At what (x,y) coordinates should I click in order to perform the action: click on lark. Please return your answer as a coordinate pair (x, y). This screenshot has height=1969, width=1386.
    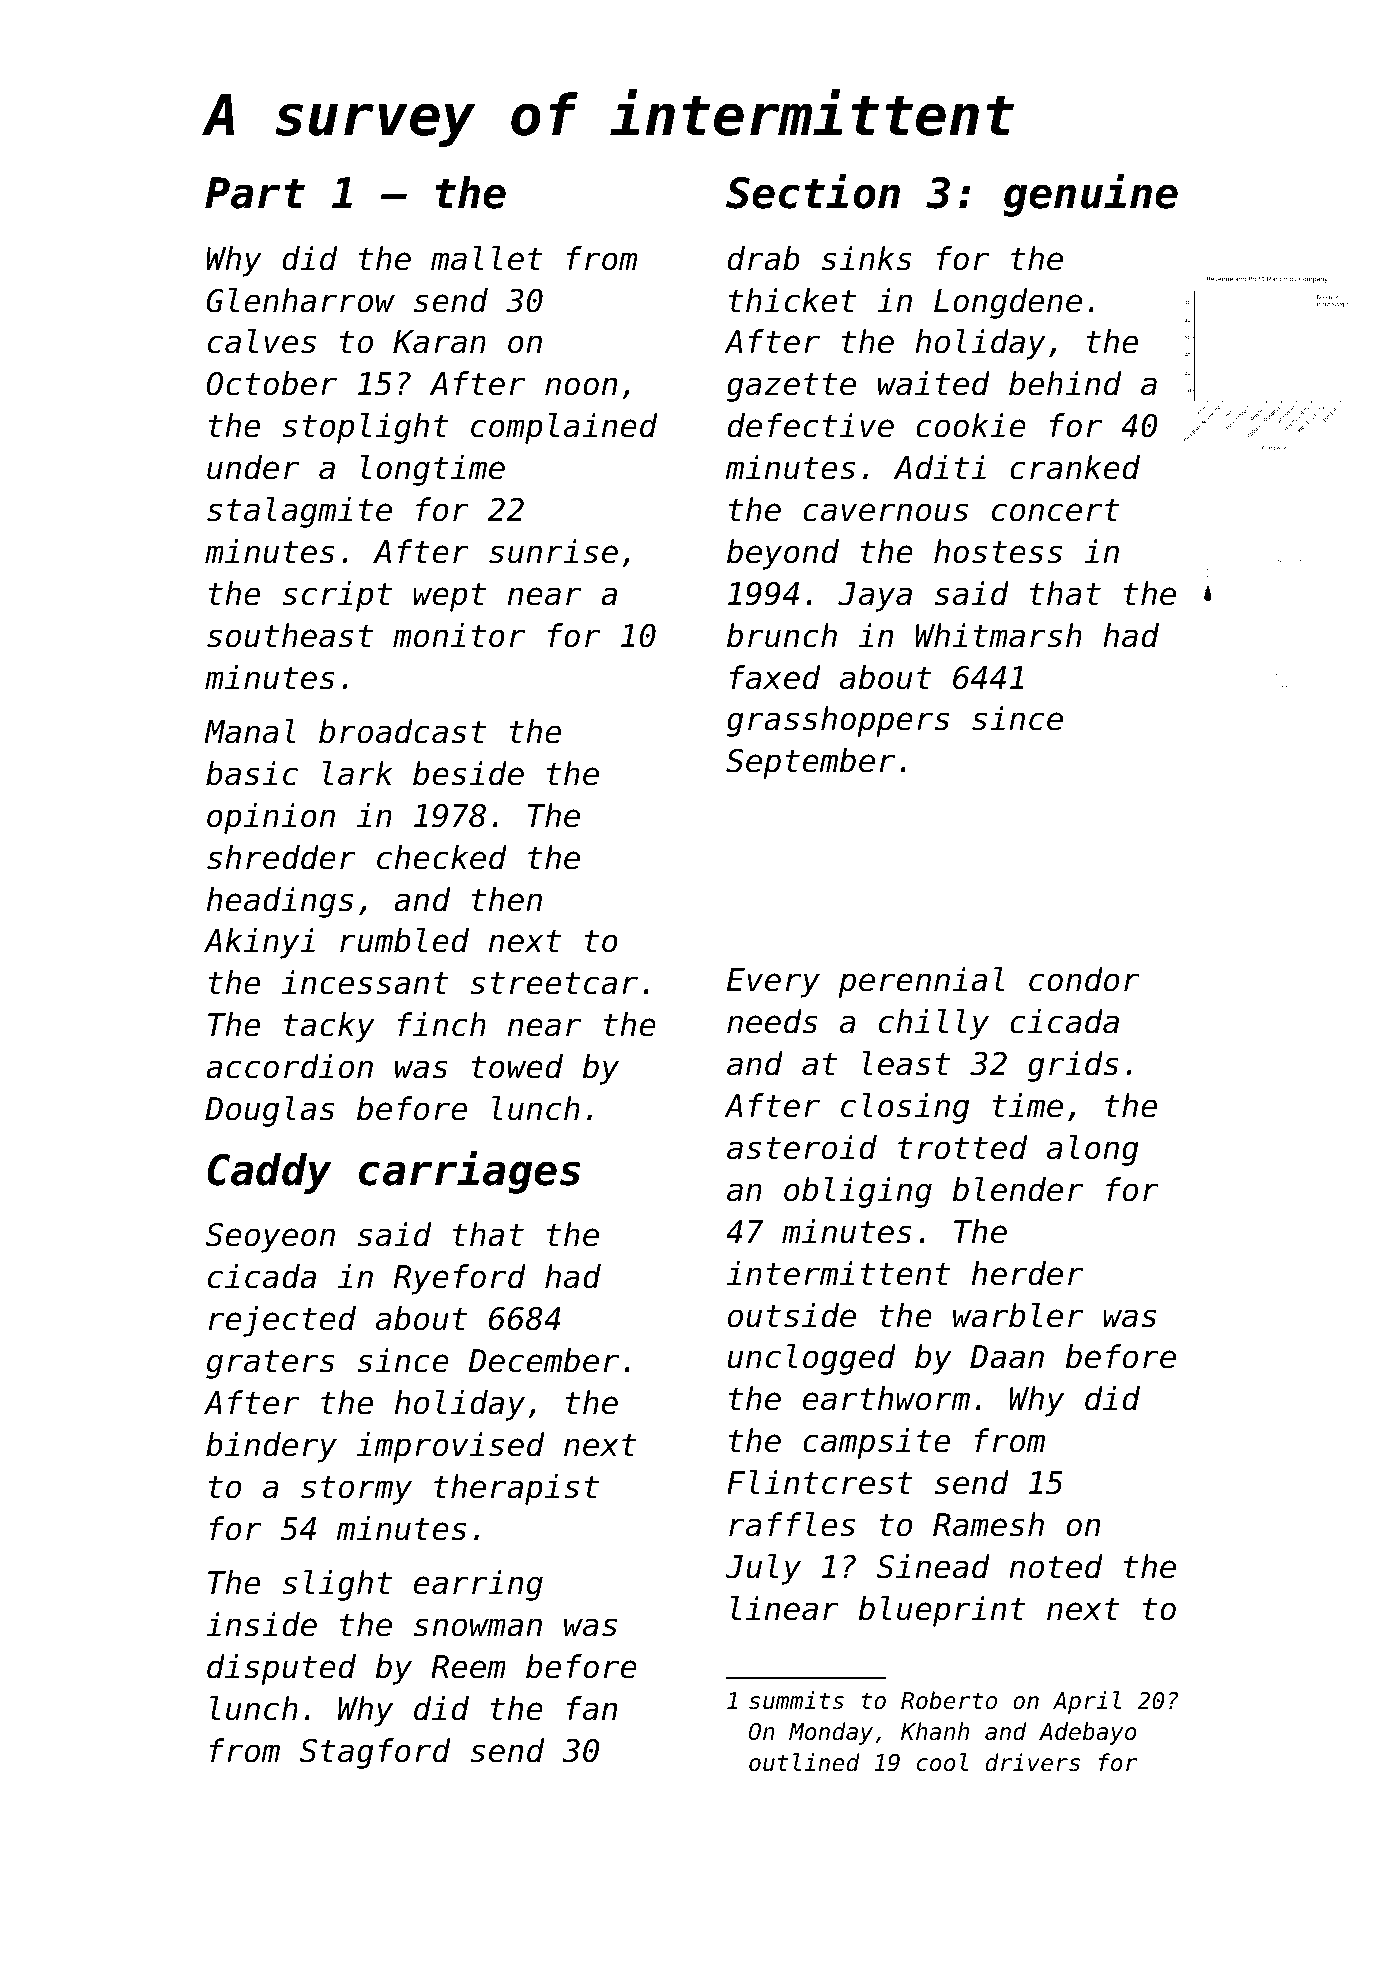
    Looking at the image, I should click on (358, 773).
